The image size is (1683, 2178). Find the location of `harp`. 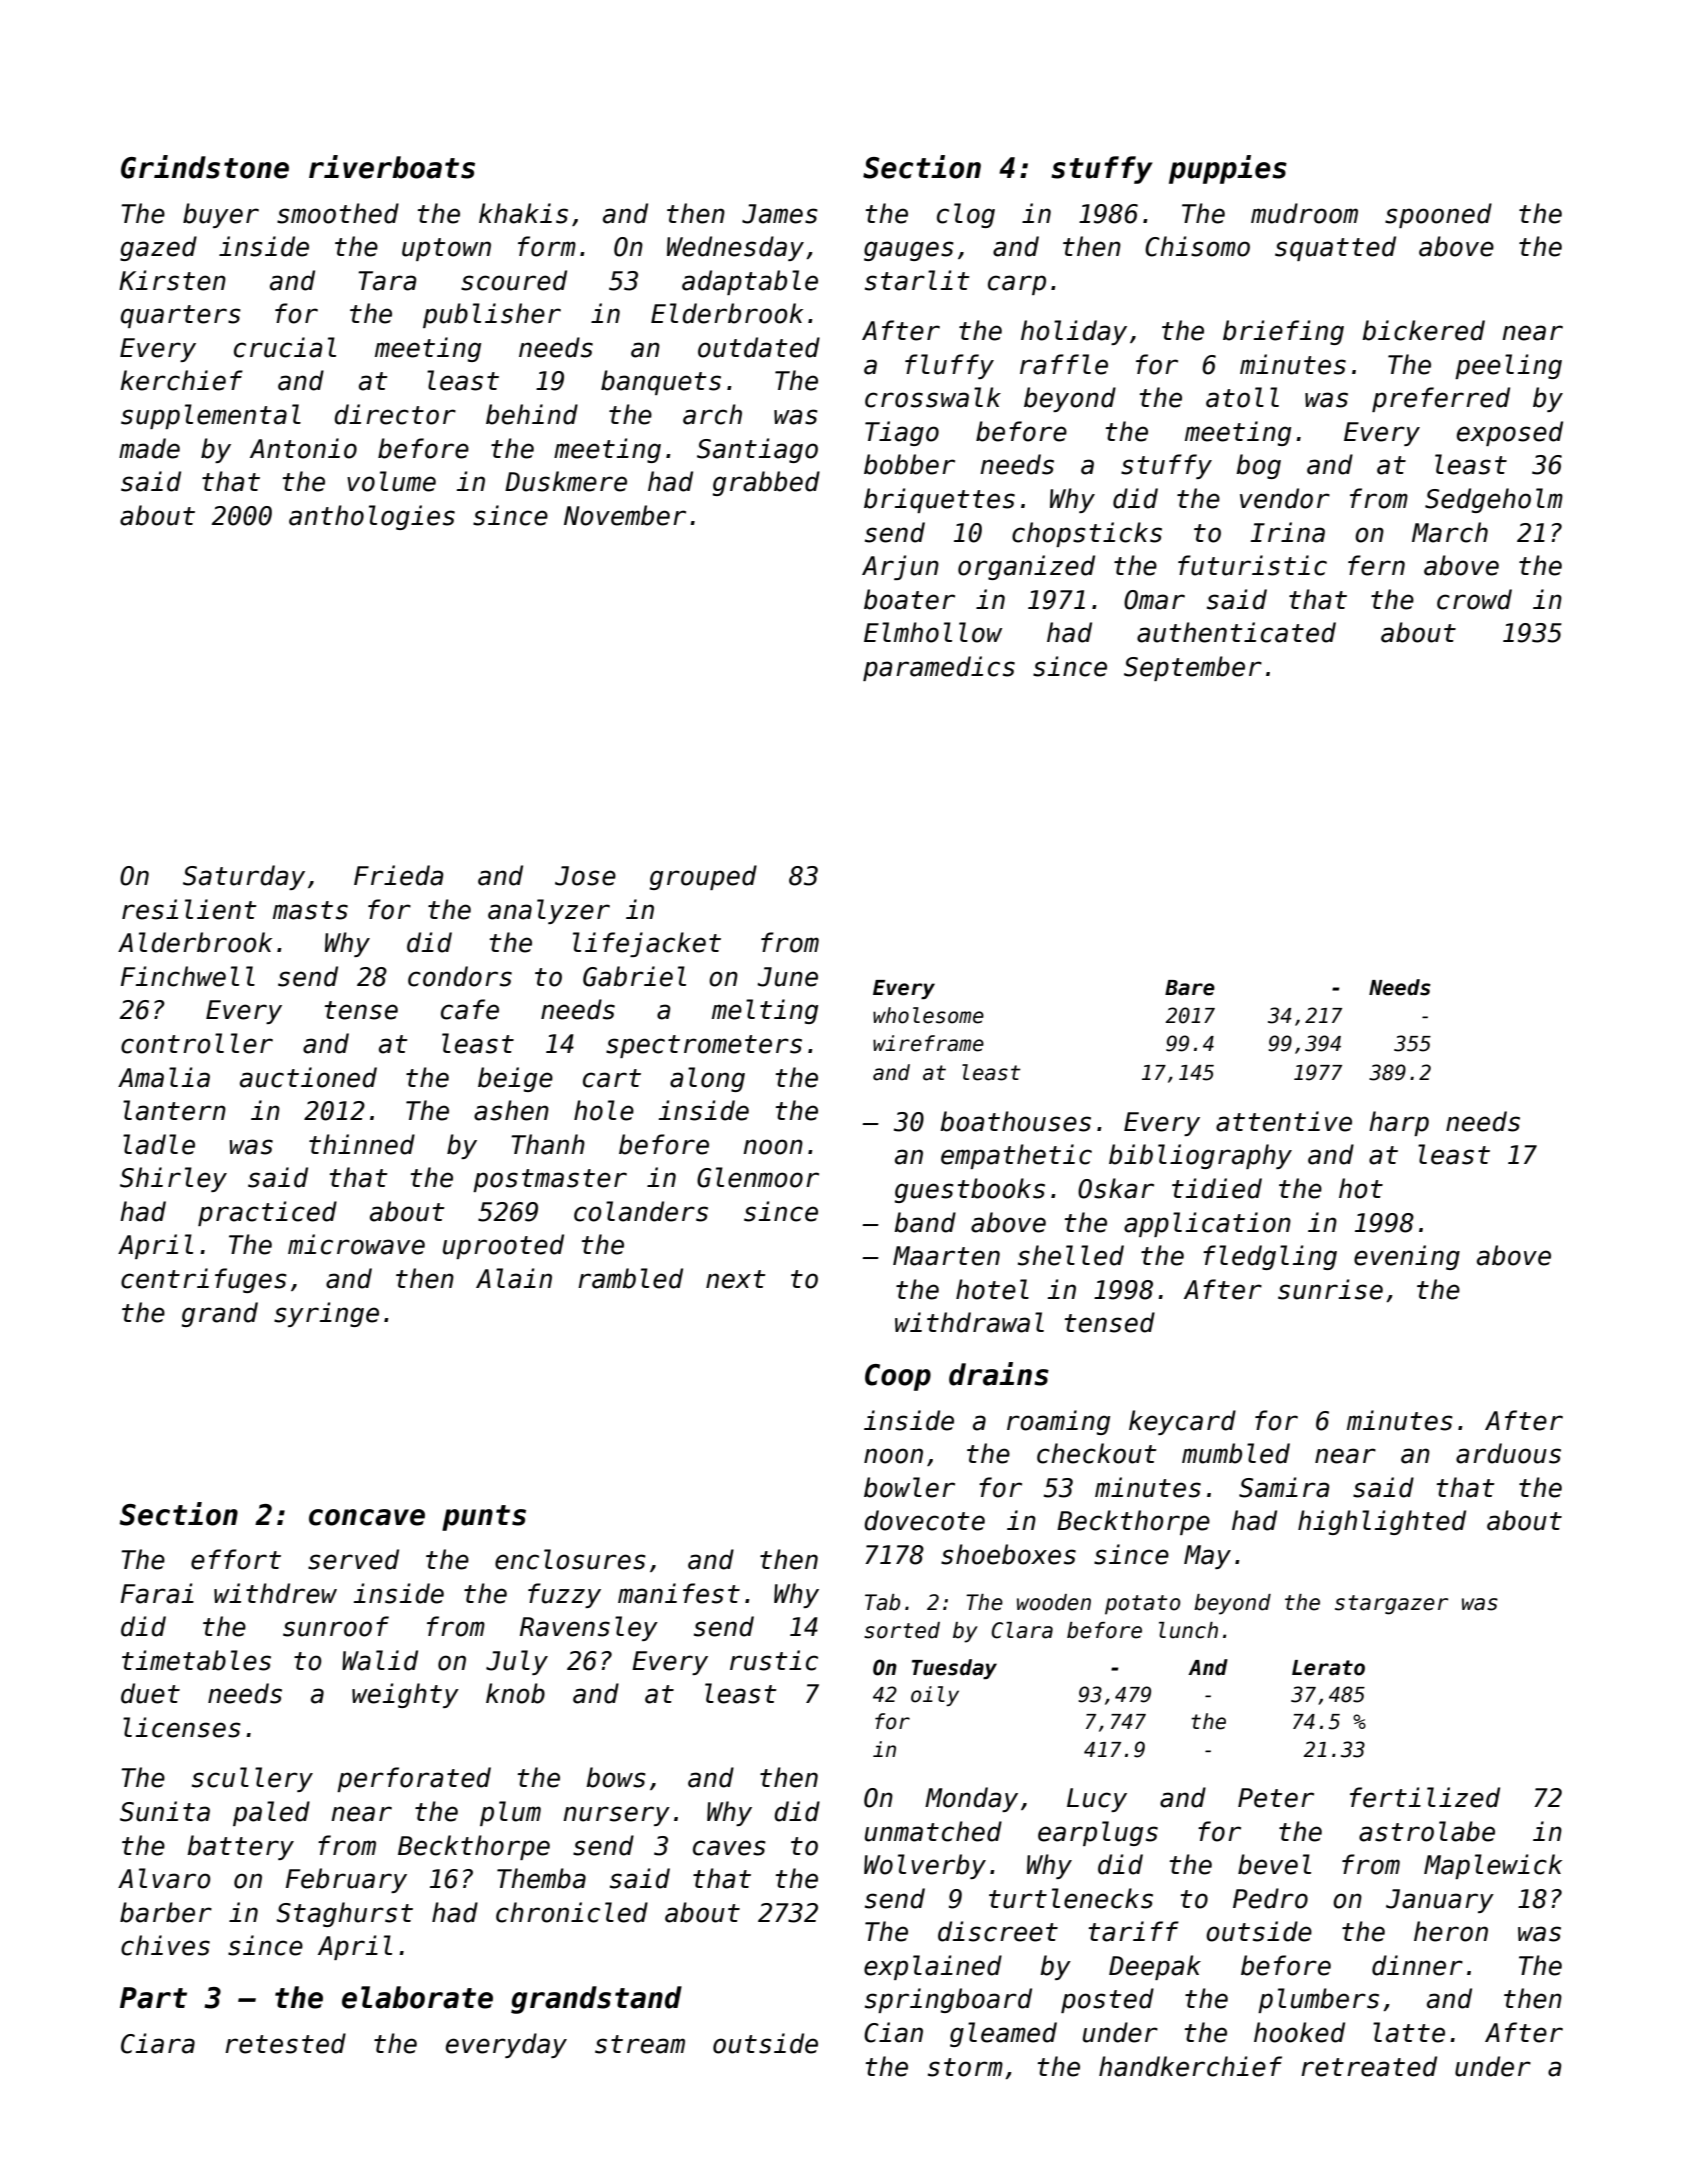

harp is located at coordinates (1399, 1123).
